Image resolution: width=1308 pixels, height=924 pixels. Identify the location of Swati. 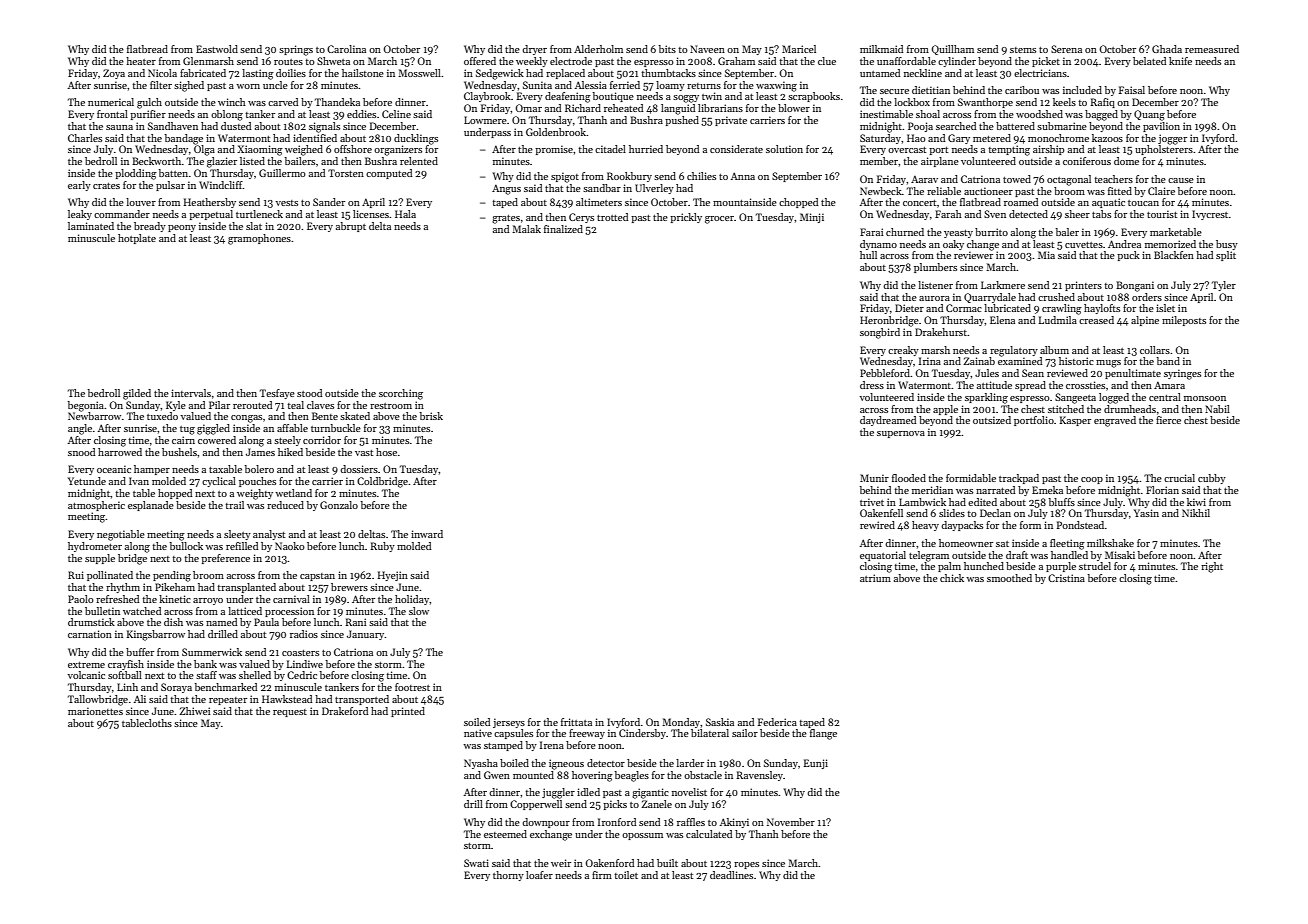
(476, 863).
